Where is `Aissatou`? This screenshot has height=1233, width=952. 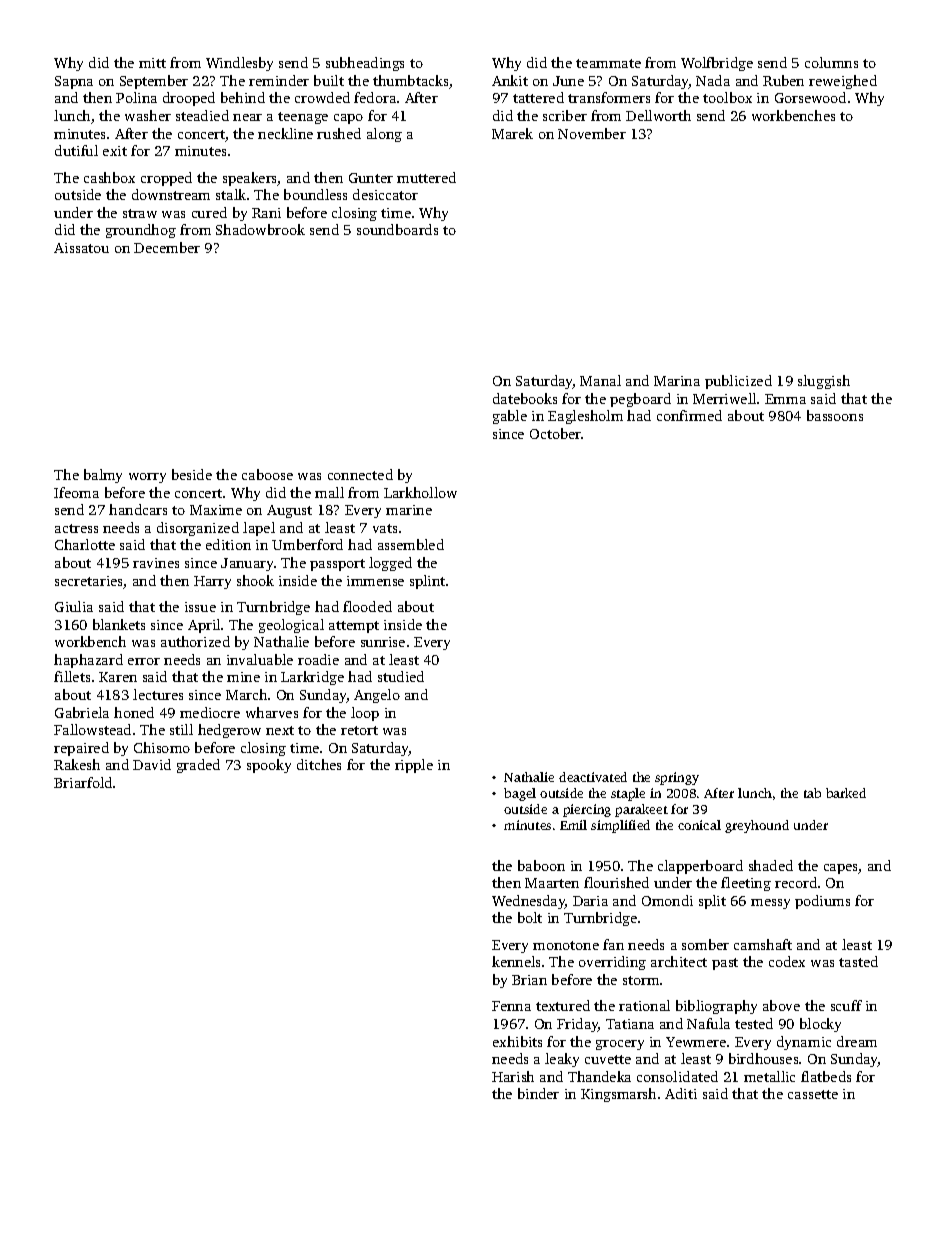
Aissatou is located at coordinates (81, 248).
